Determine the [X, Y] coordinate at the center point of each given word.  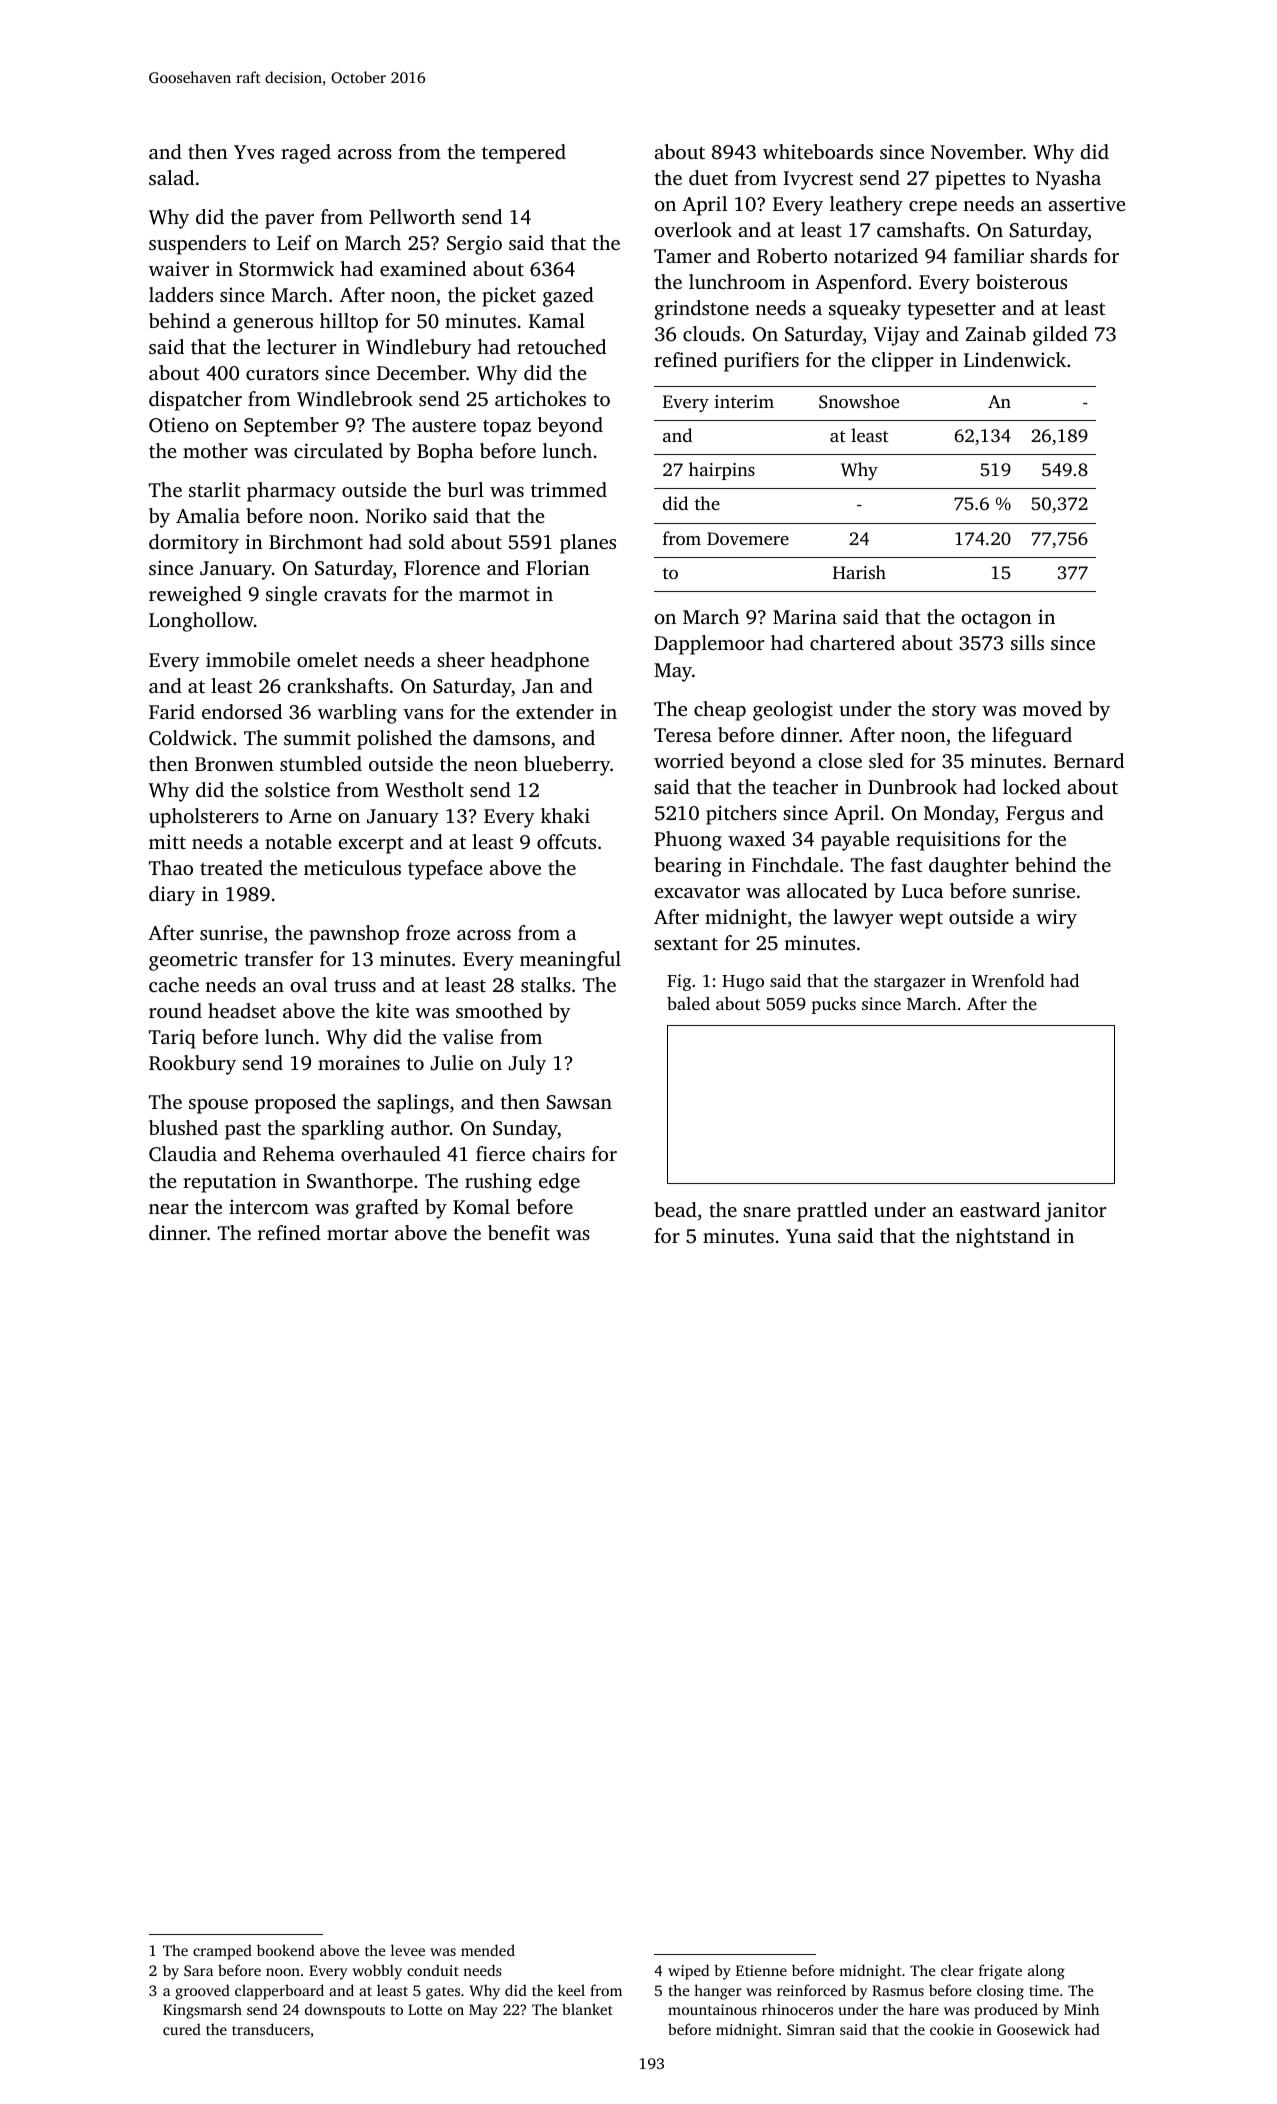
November [977, 151]
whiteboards [818, 151]
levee [408, 1950]
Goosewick [1033, 2029]
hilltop [349, 323]
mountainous [712, 2009]
